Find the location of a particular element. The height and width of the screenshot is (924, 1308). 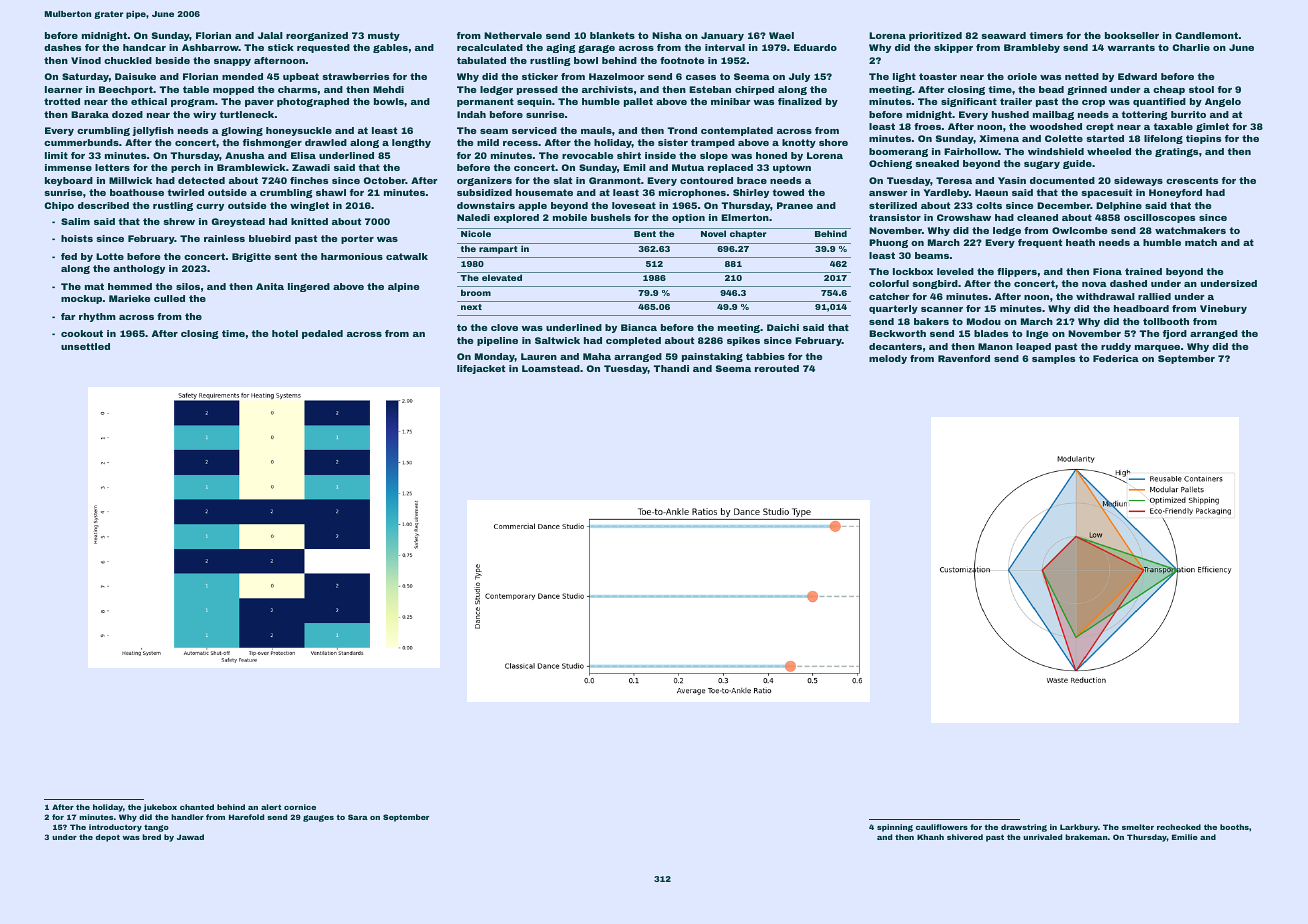

photographed is located at coordinates (313, 102).
